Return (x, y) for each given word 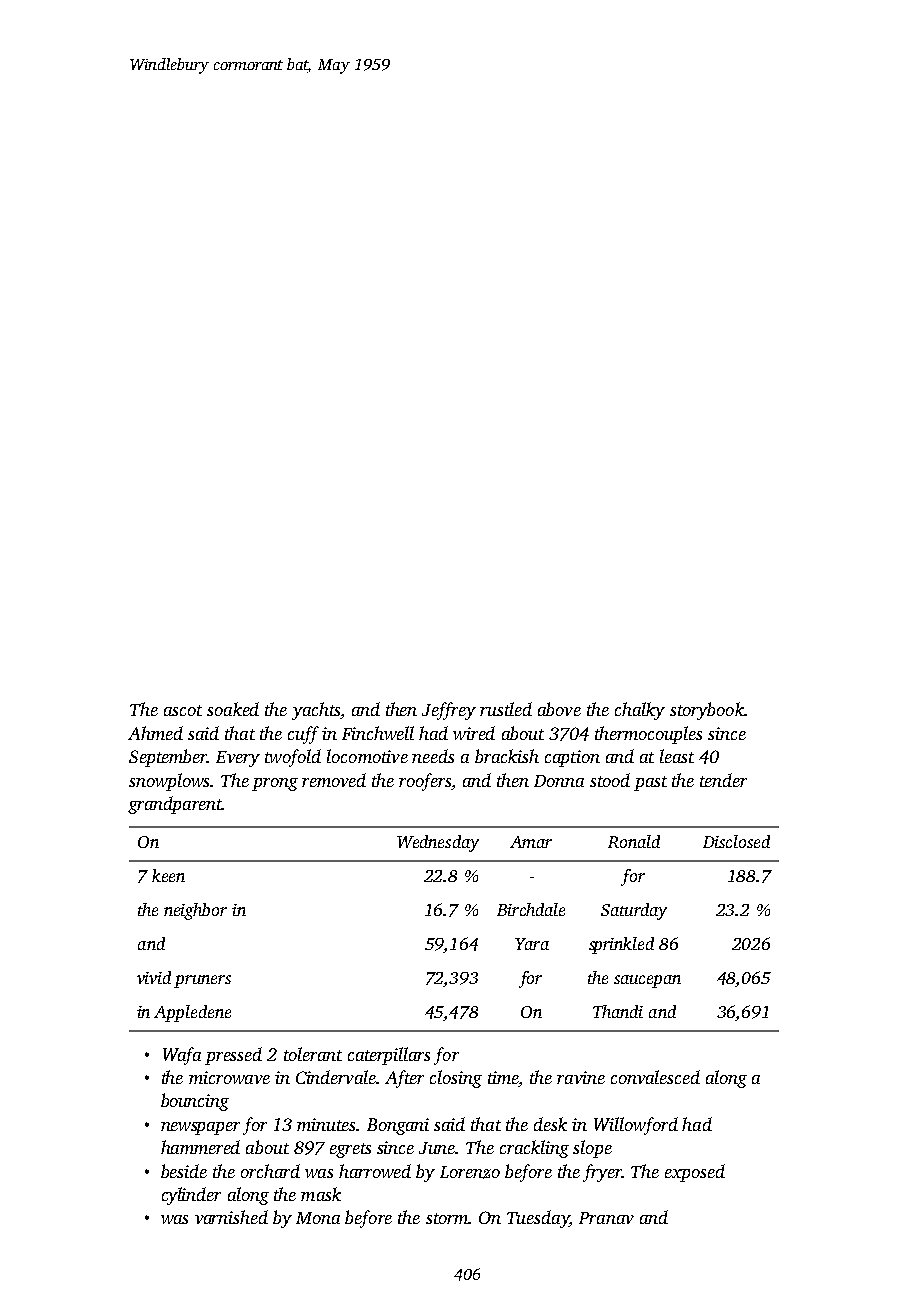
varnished (231, 1217)
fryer (602, 1173)
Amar (531, 842)
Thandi (618, 1011)
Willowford (636, 1126)
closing (456, 1079)
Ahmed (155, 733)
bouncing (195, 1102)
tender (723, 780)
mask (321, 1194)
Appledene (192, 1013)
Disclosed (736, 841)
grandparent (175, 805)
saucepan (647, 981)
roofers (425, 782)
